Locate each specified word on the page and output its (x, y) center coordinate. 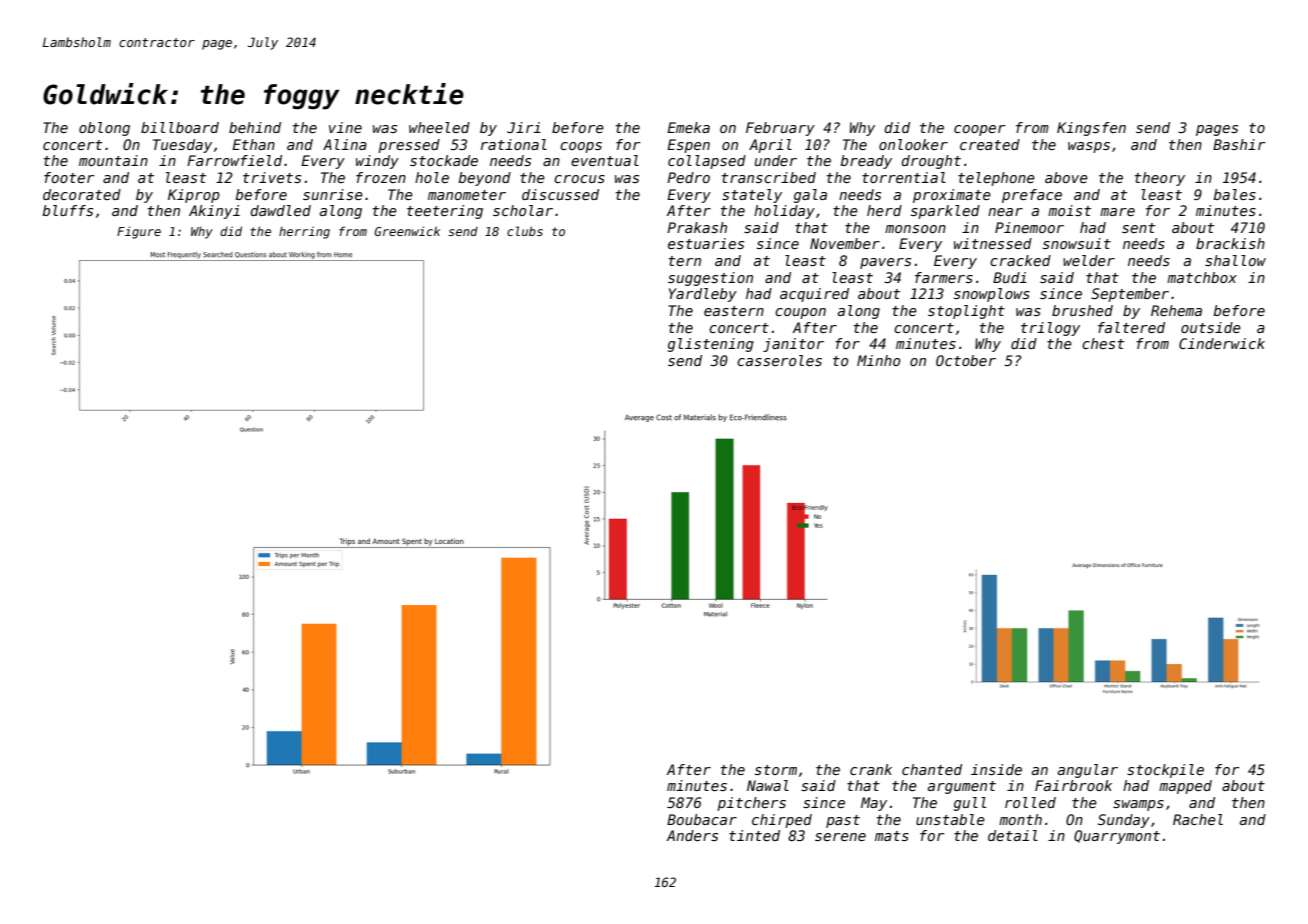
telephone (996, 179)
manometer (467, 195)
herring (304, 232)
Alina (345, 144)
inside (996, 769)
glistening (711, 345)
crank (871, 769)
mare (1117, 212)
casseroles (779, 360)
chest (1103, 343)
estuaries (706, 243)
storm (776, 770)
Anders (692, 835)
